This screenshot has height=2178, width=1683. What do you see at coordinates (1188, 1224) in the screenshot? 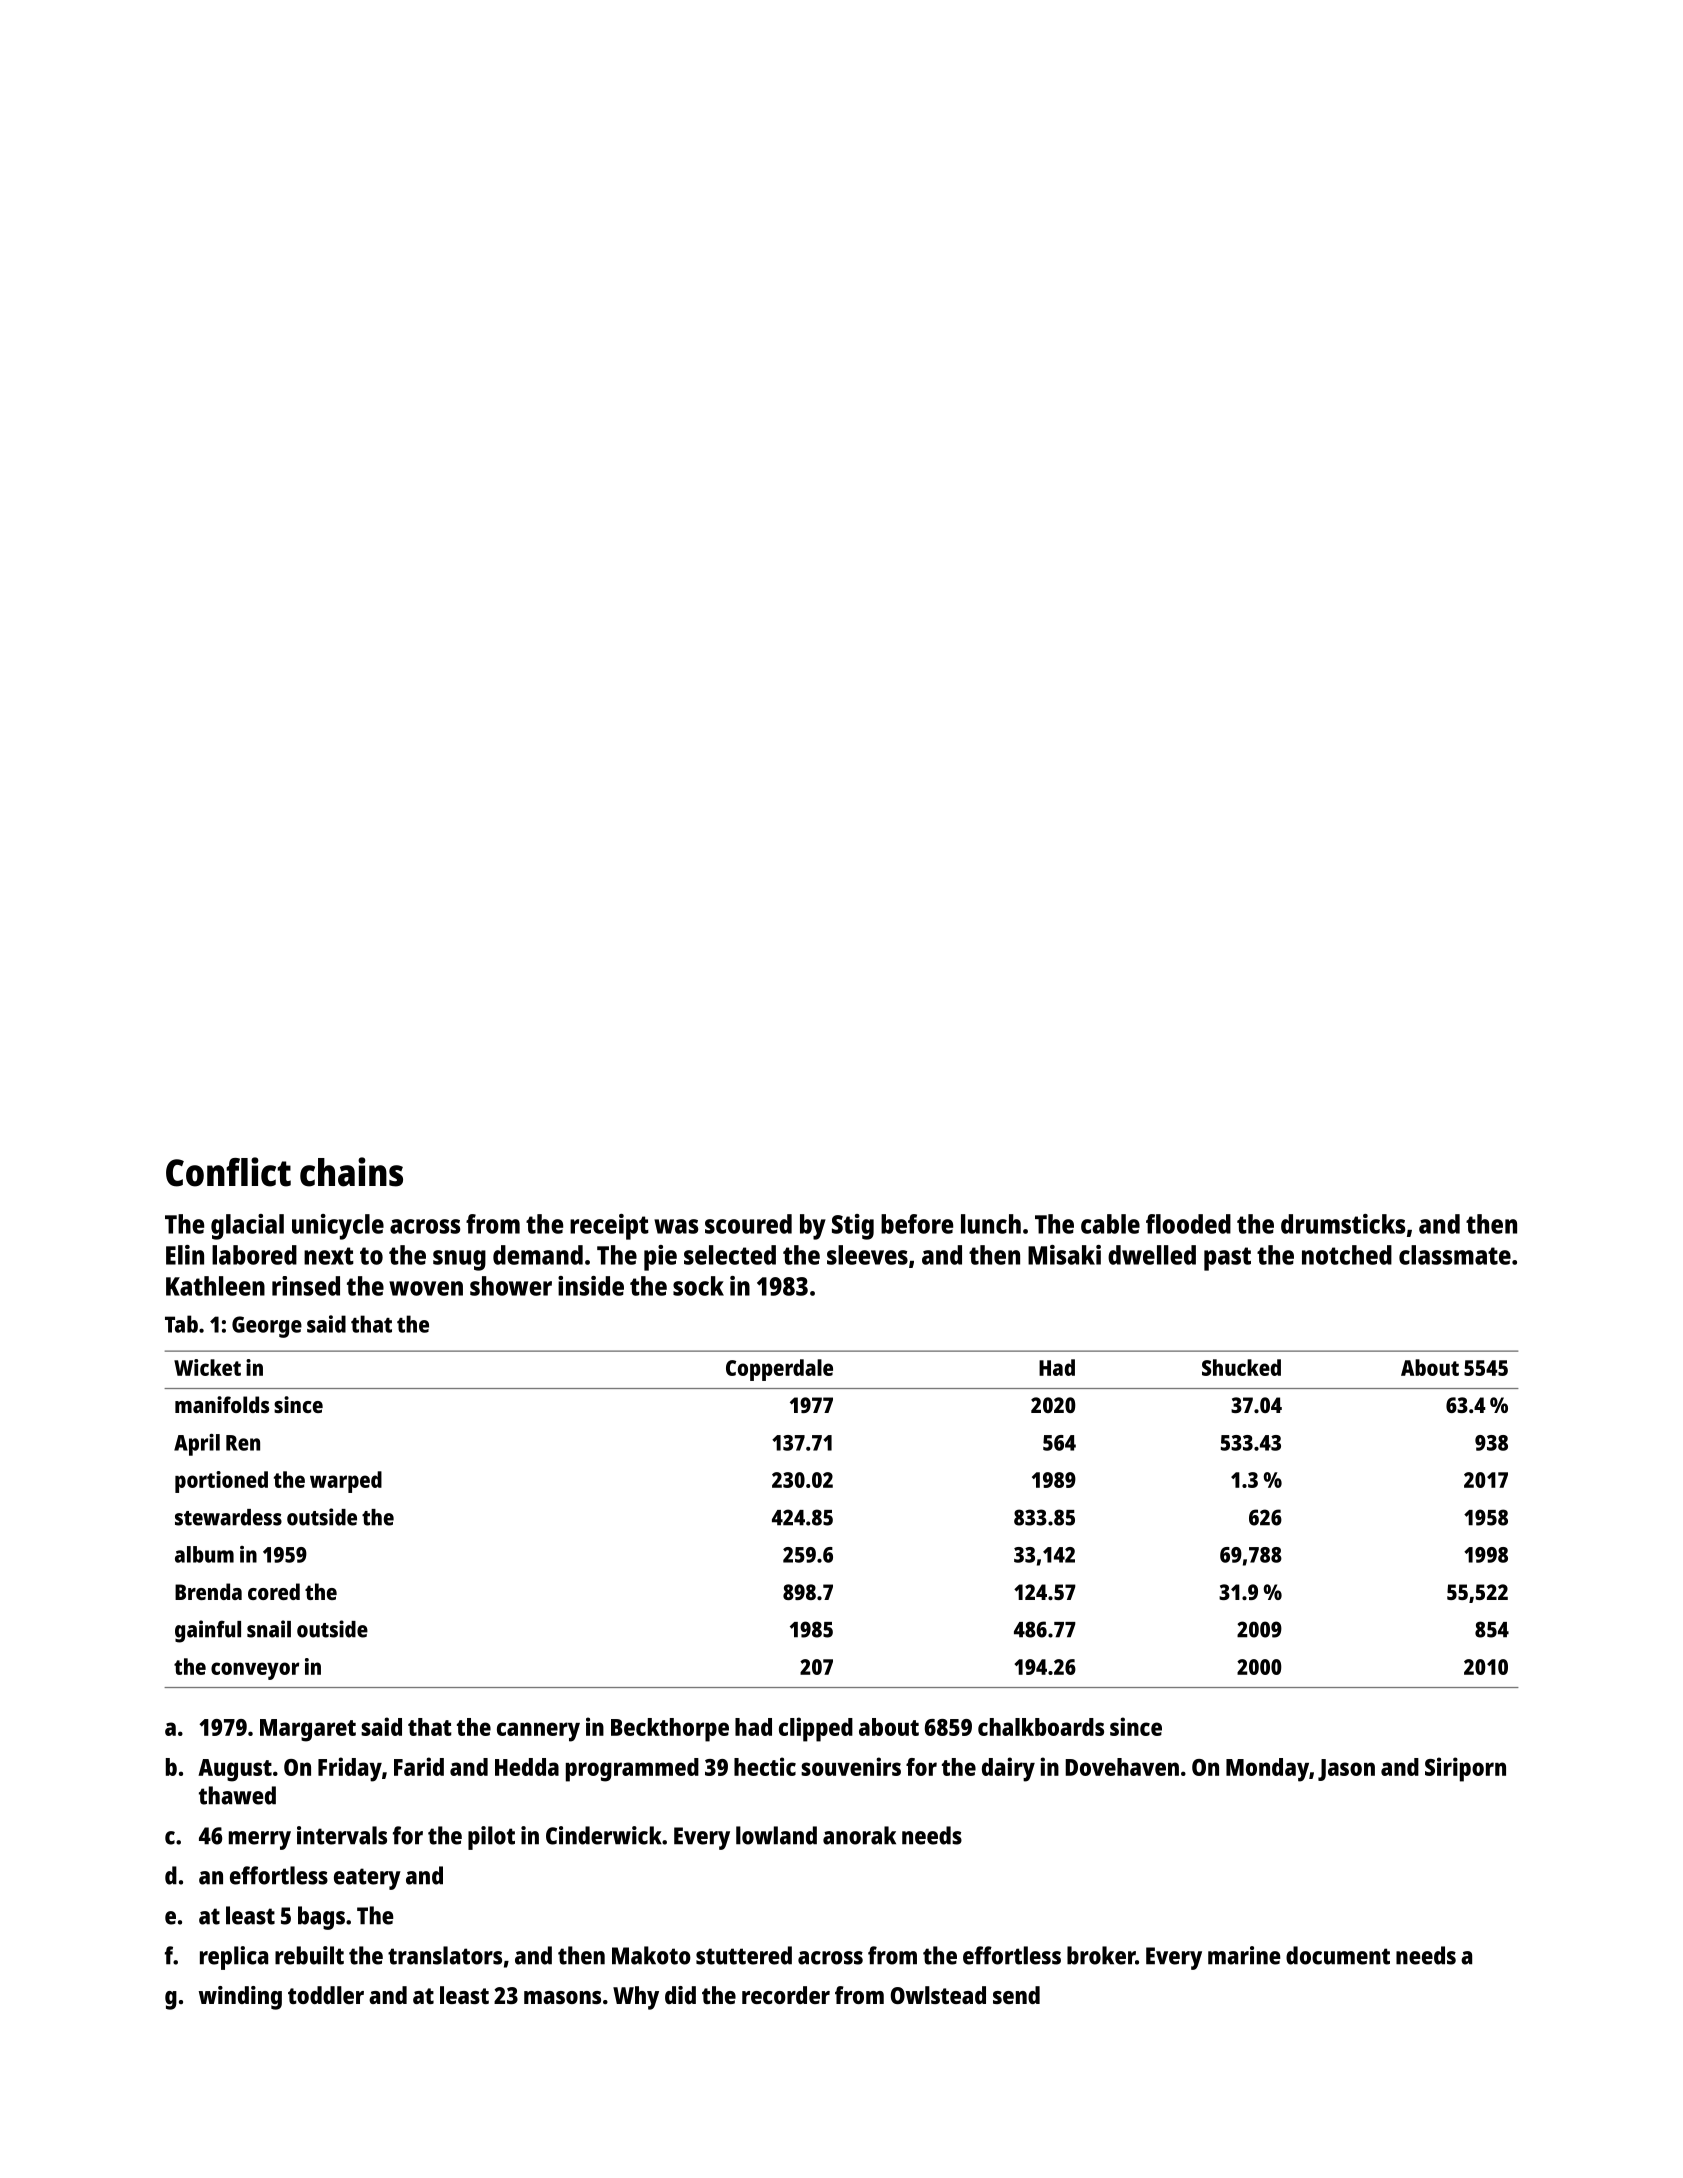
I see `flooded` at bounding box center [1188, 1224].
